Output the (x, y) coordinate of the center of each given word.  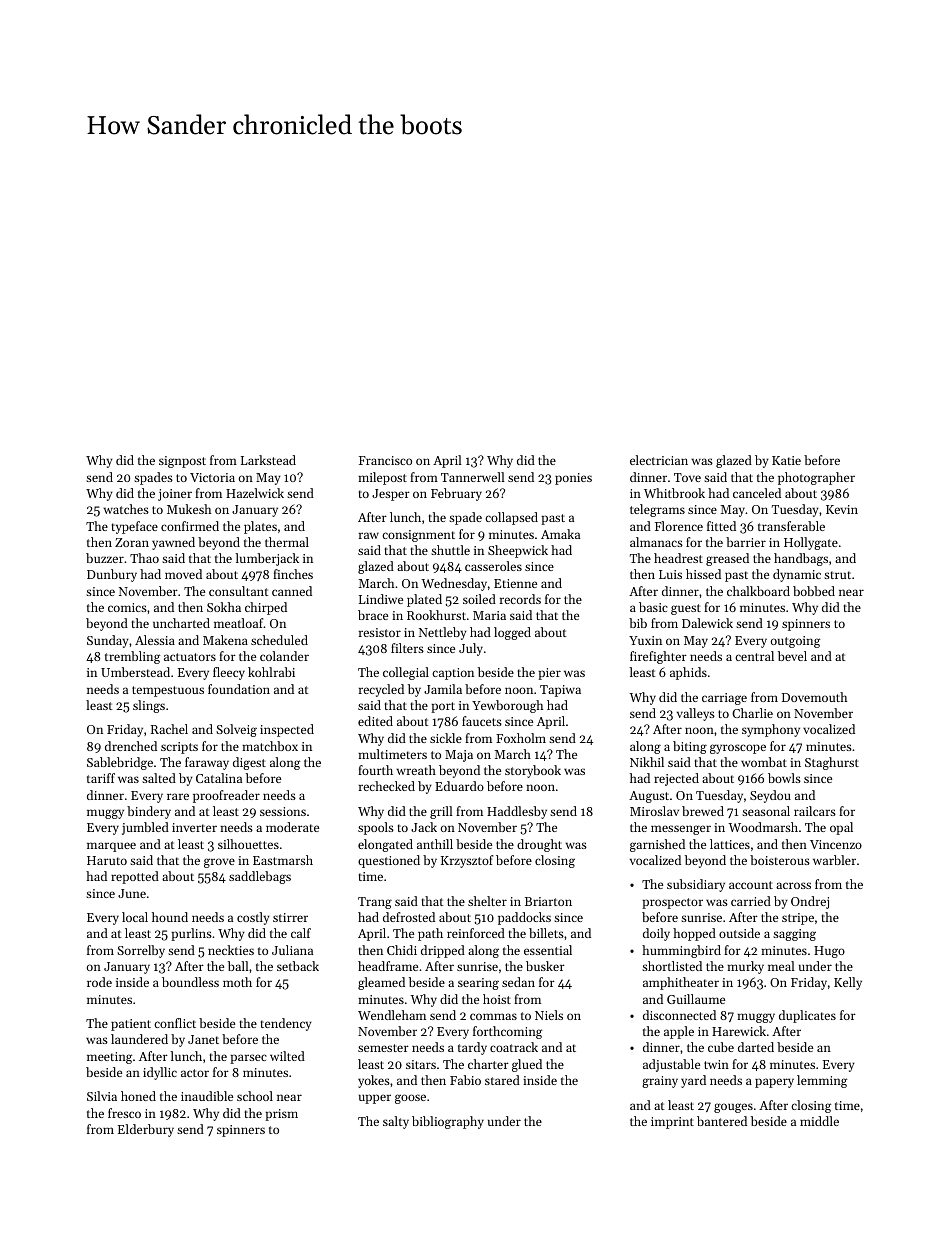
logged (512, 633)
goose (410, 1099)
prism (281, 1115)
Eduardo (459, 786)
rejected (676, 779)
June (132, 893)
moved (183, 574)
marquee (111, 847)
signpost (182, 462)
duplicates (807, 1016)
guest (686, 609)
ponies (573, 479)
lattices (730, 844)
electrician (659, 460)
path (430, 934)
